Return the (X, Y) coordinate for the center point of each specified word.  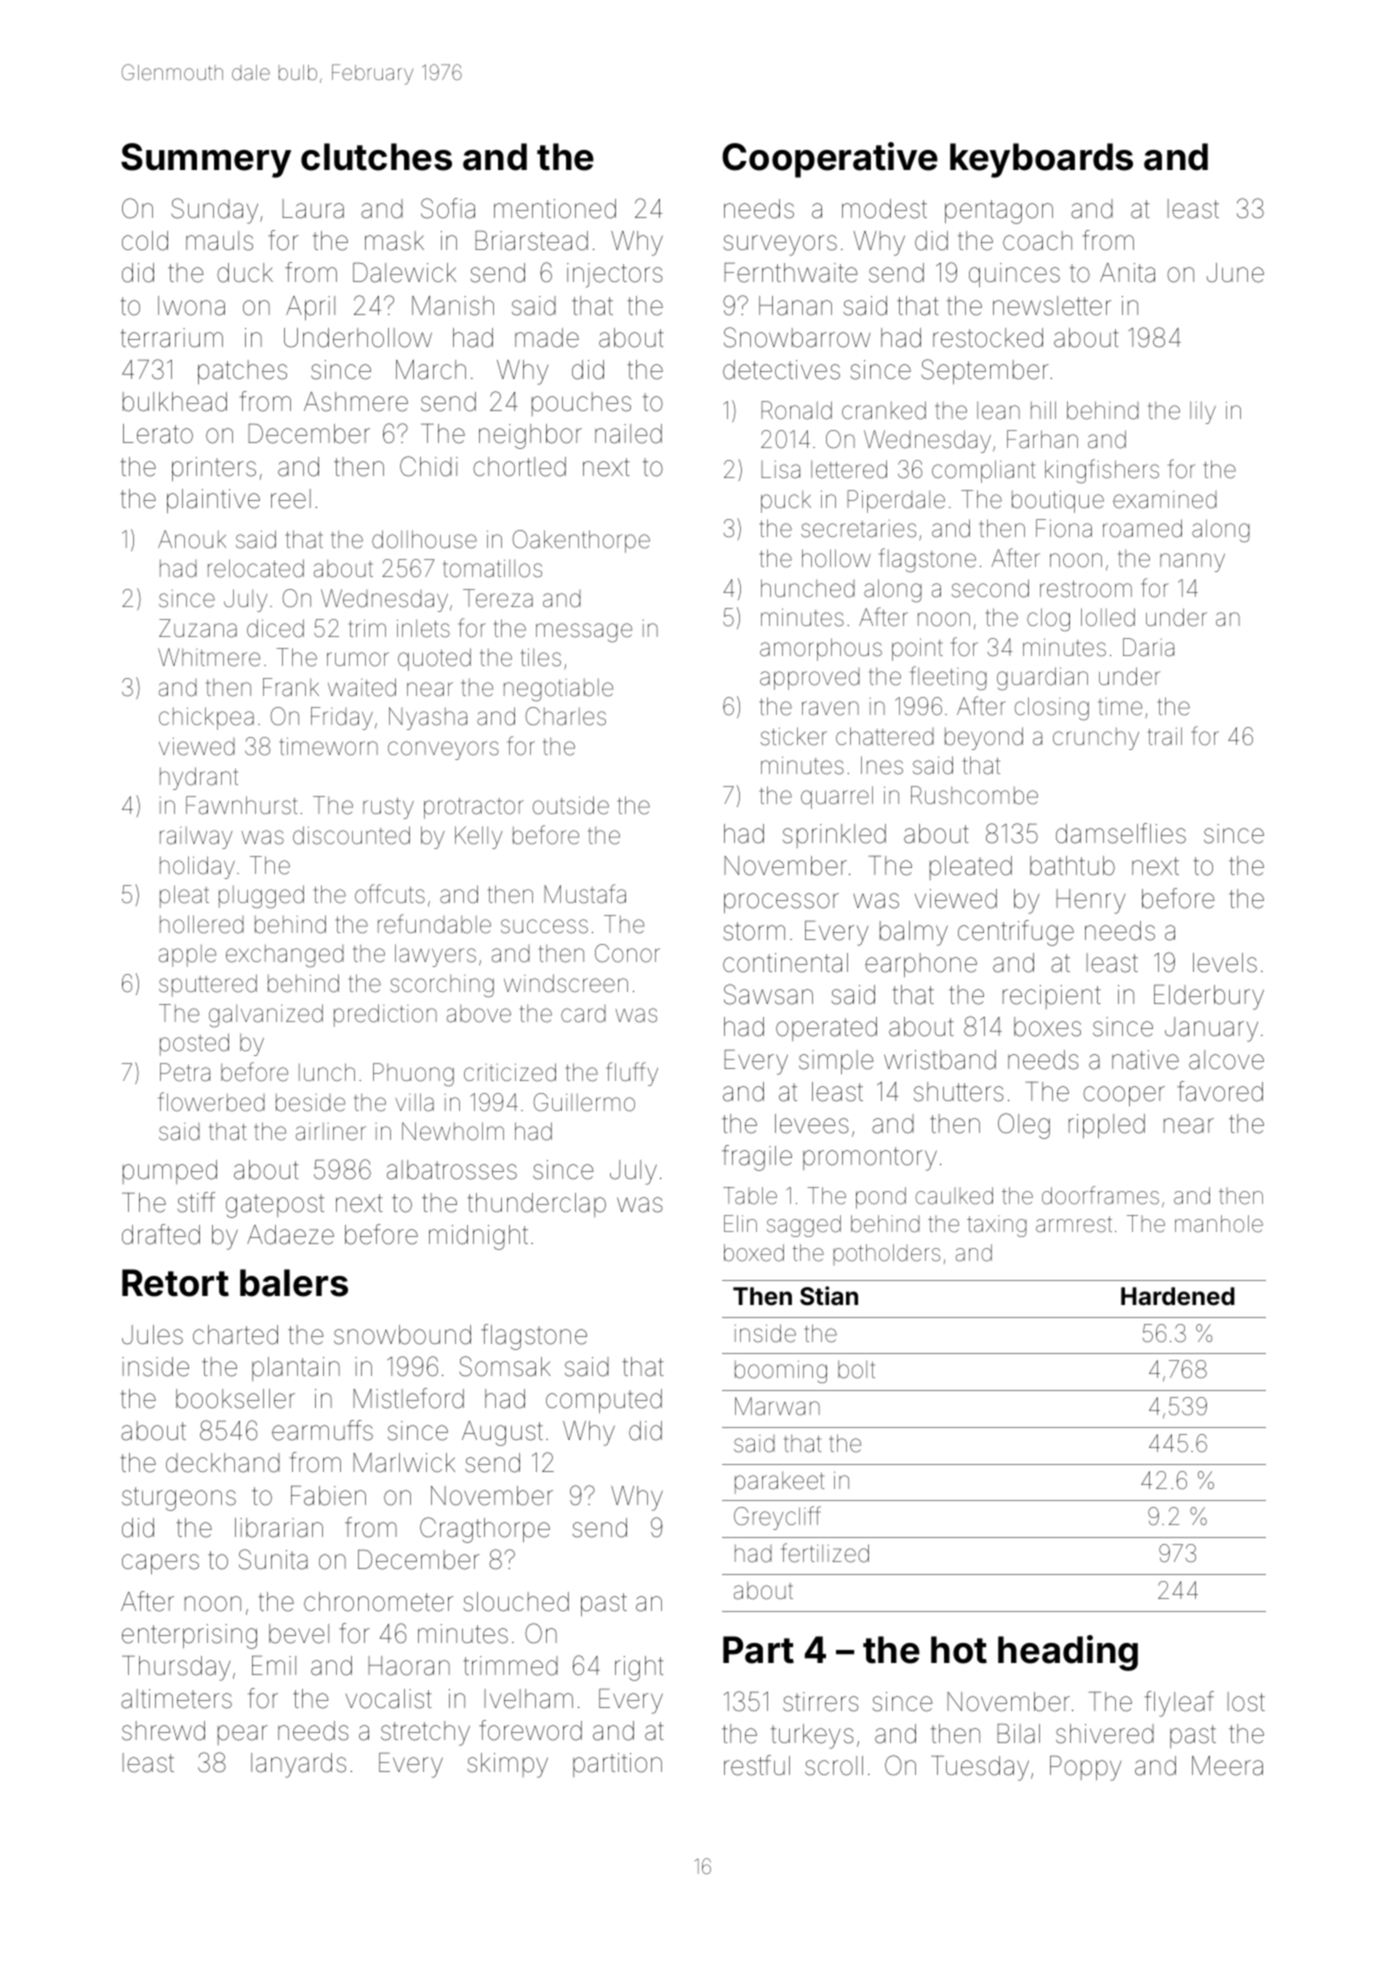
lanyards (298, 1765)
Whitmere (209, 657)
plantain (296, 1369)
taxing (997, 1226)
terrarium (171, 338)
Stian (829, 1296)
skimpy (508, 1765)
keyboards (1041, 160)
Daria (1148, 647)
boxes (1047, 1027)
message (584, 632)
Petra (185, 1072)
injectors (615, 275)
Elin (740, 1223)
